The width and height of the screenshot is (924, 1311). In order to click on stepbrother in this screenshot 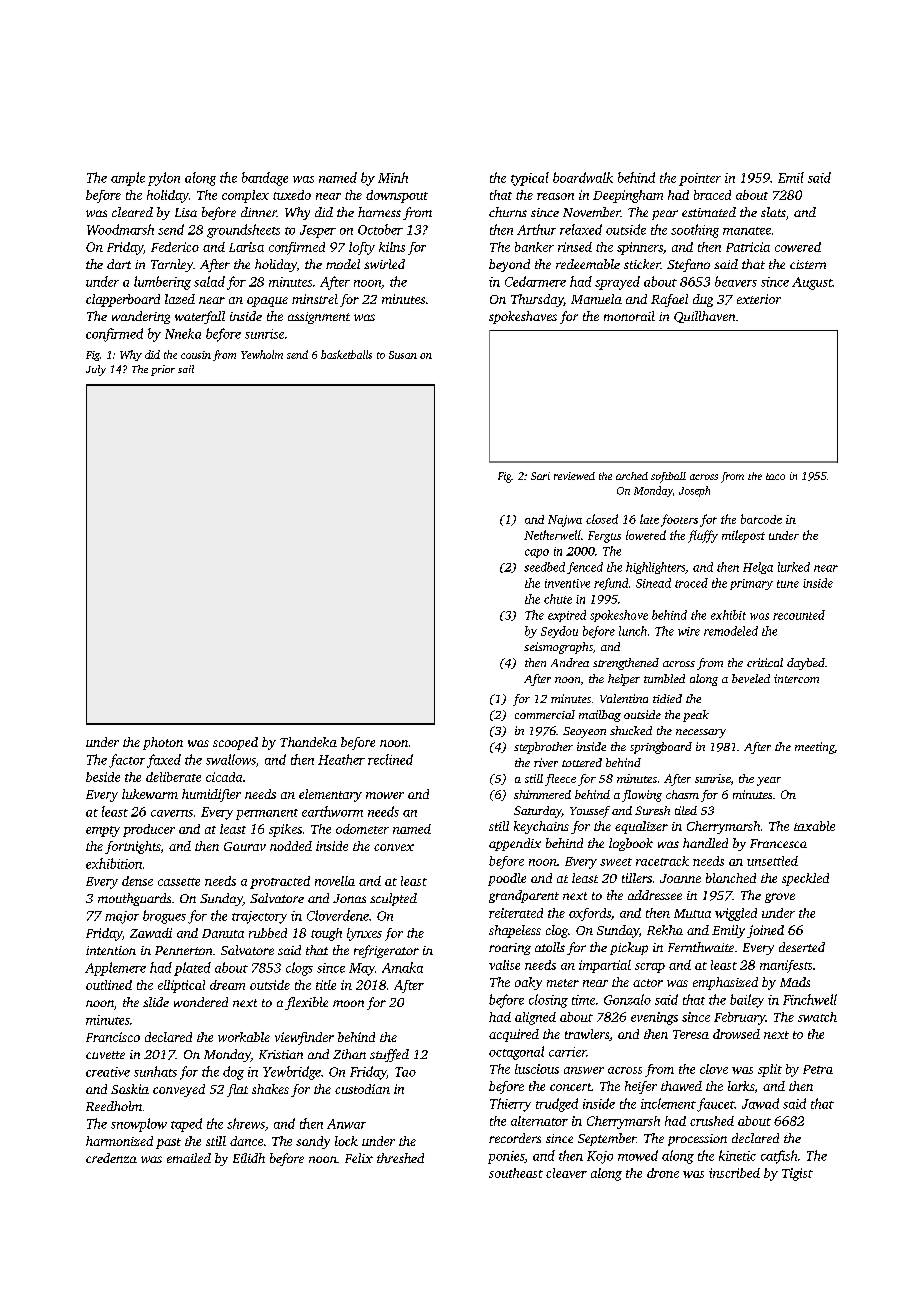, I will do `click(543, 748)`.
